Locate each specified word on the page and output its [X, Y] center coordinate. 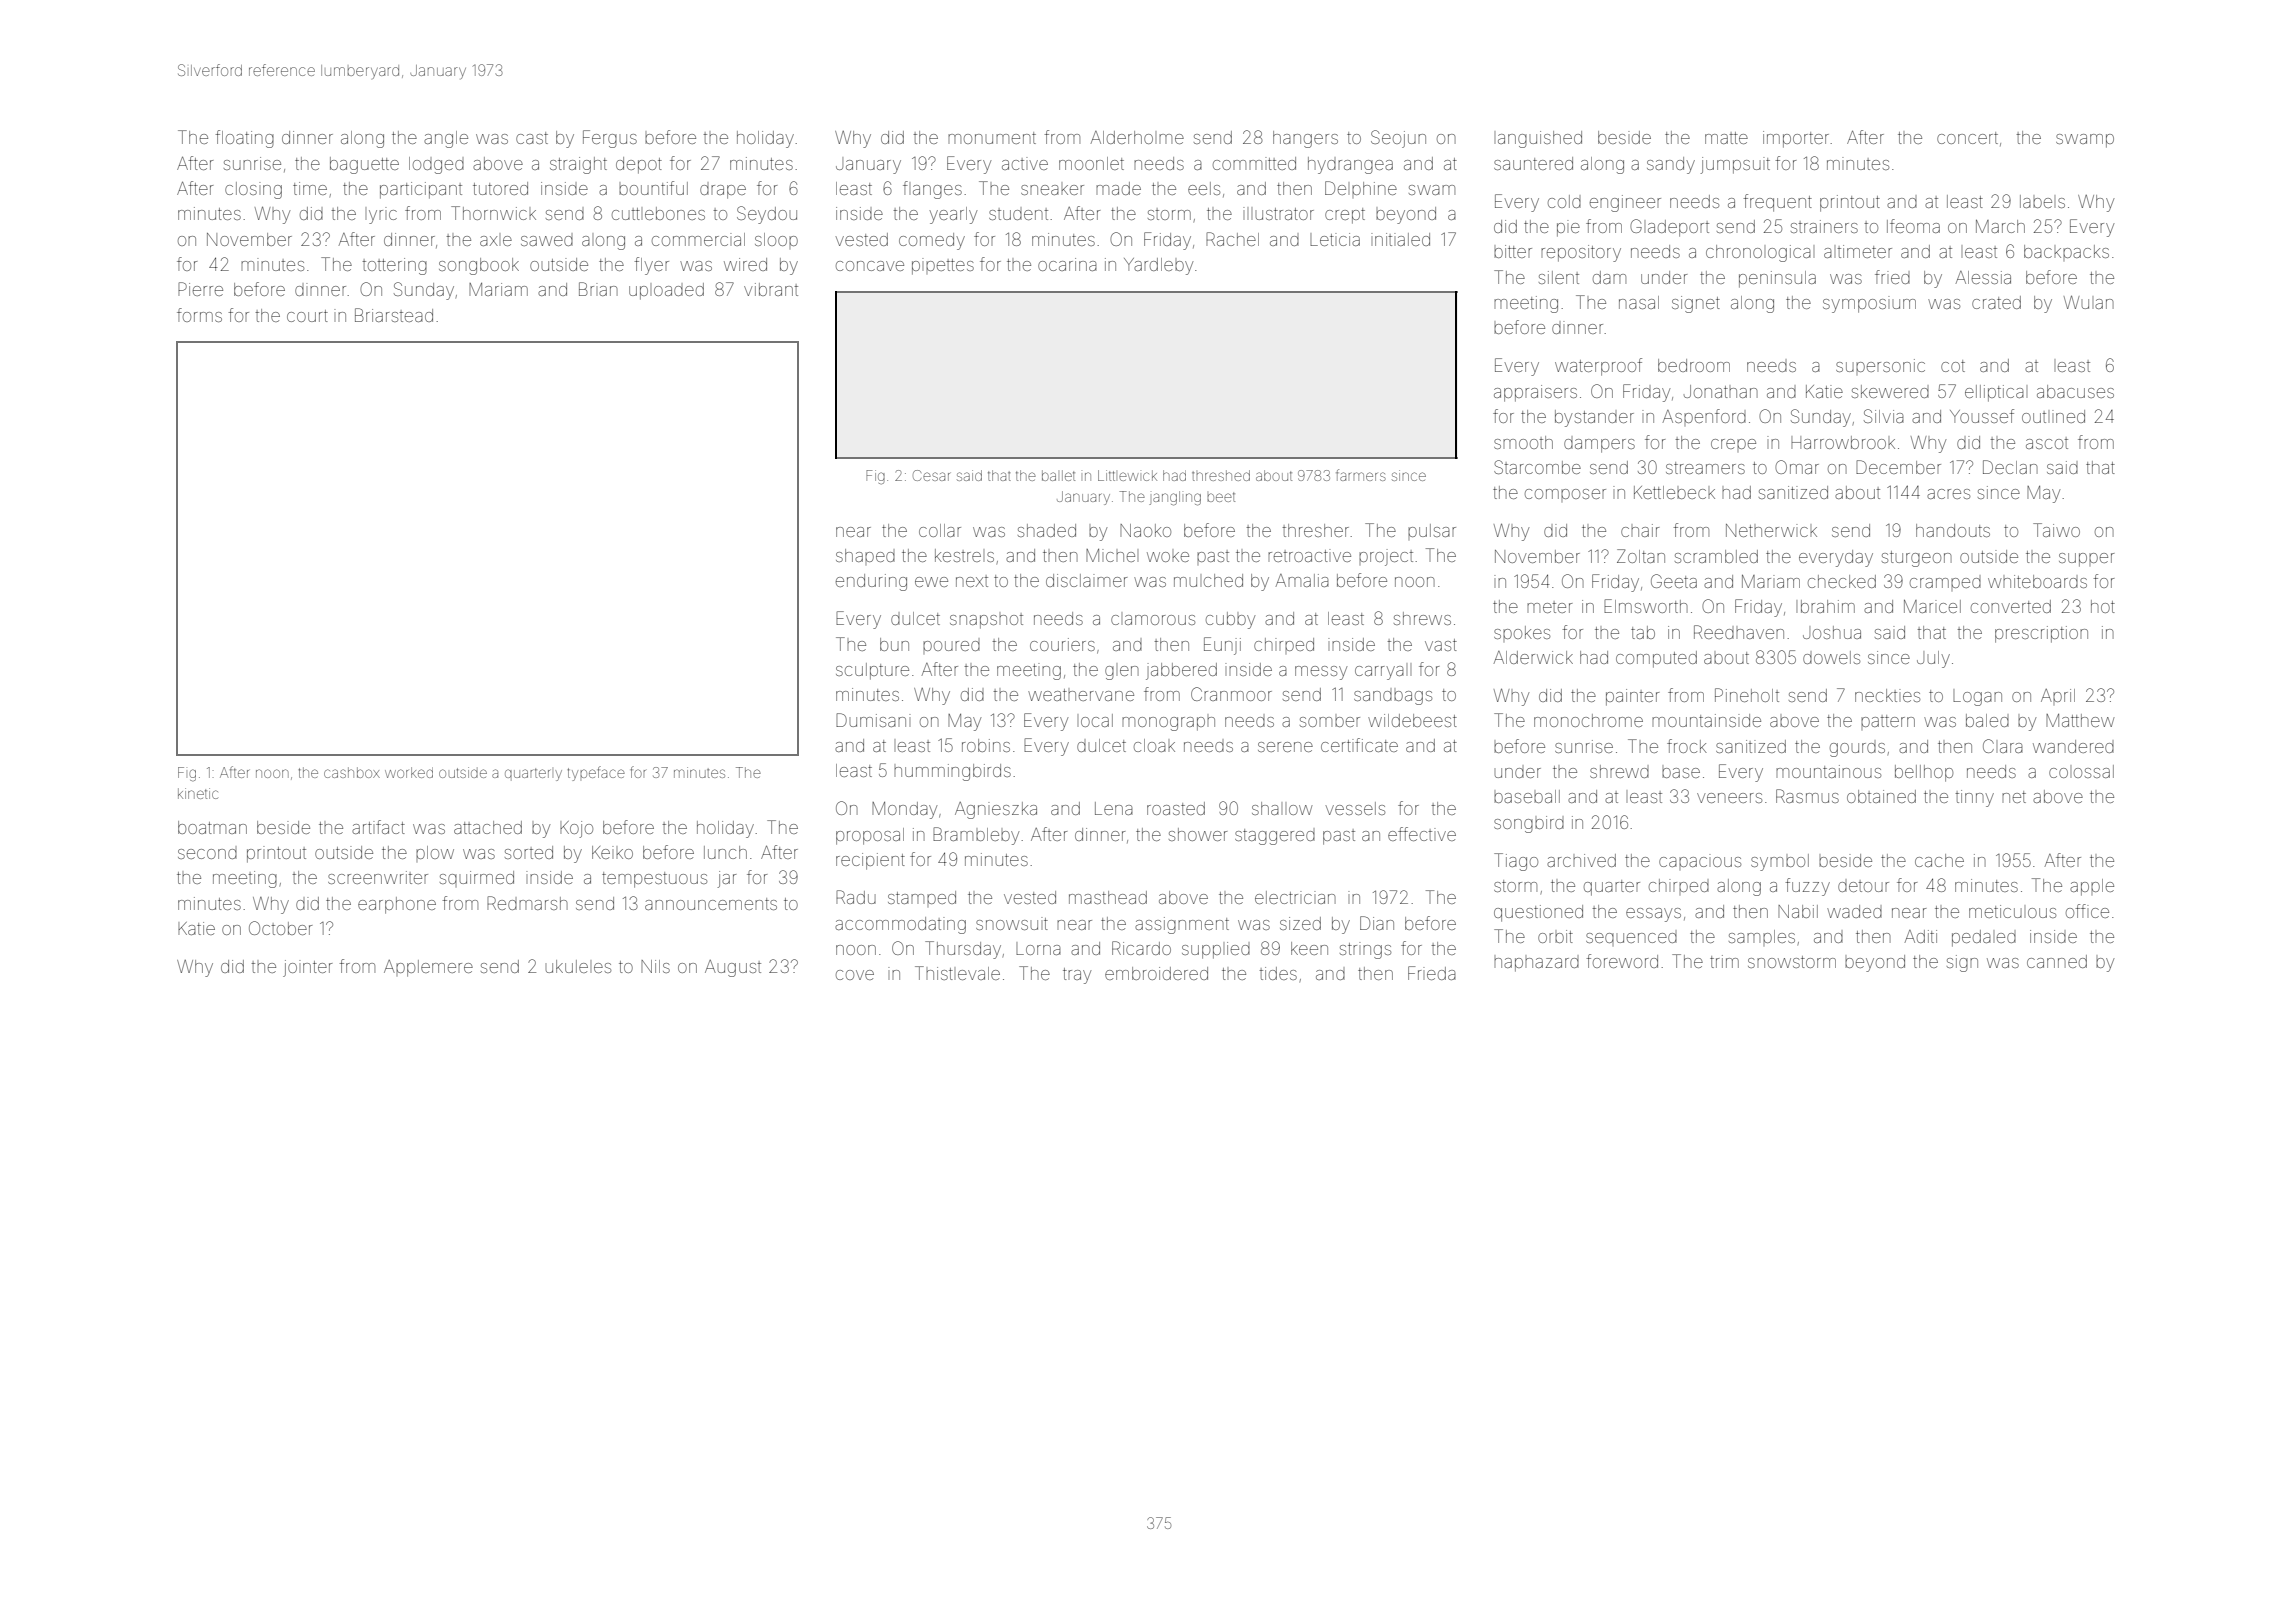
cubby [1230, 620]
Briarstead [394, 315]
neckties [1887, 695]
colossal [2081, 771]
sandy [1671, 165]
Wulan [2089, 302]
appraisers [1535, 393]
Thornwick [493, 213]
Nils [655, 966]
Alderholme [1137, 137]
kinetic [198, 793]
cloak [1154, 745]
